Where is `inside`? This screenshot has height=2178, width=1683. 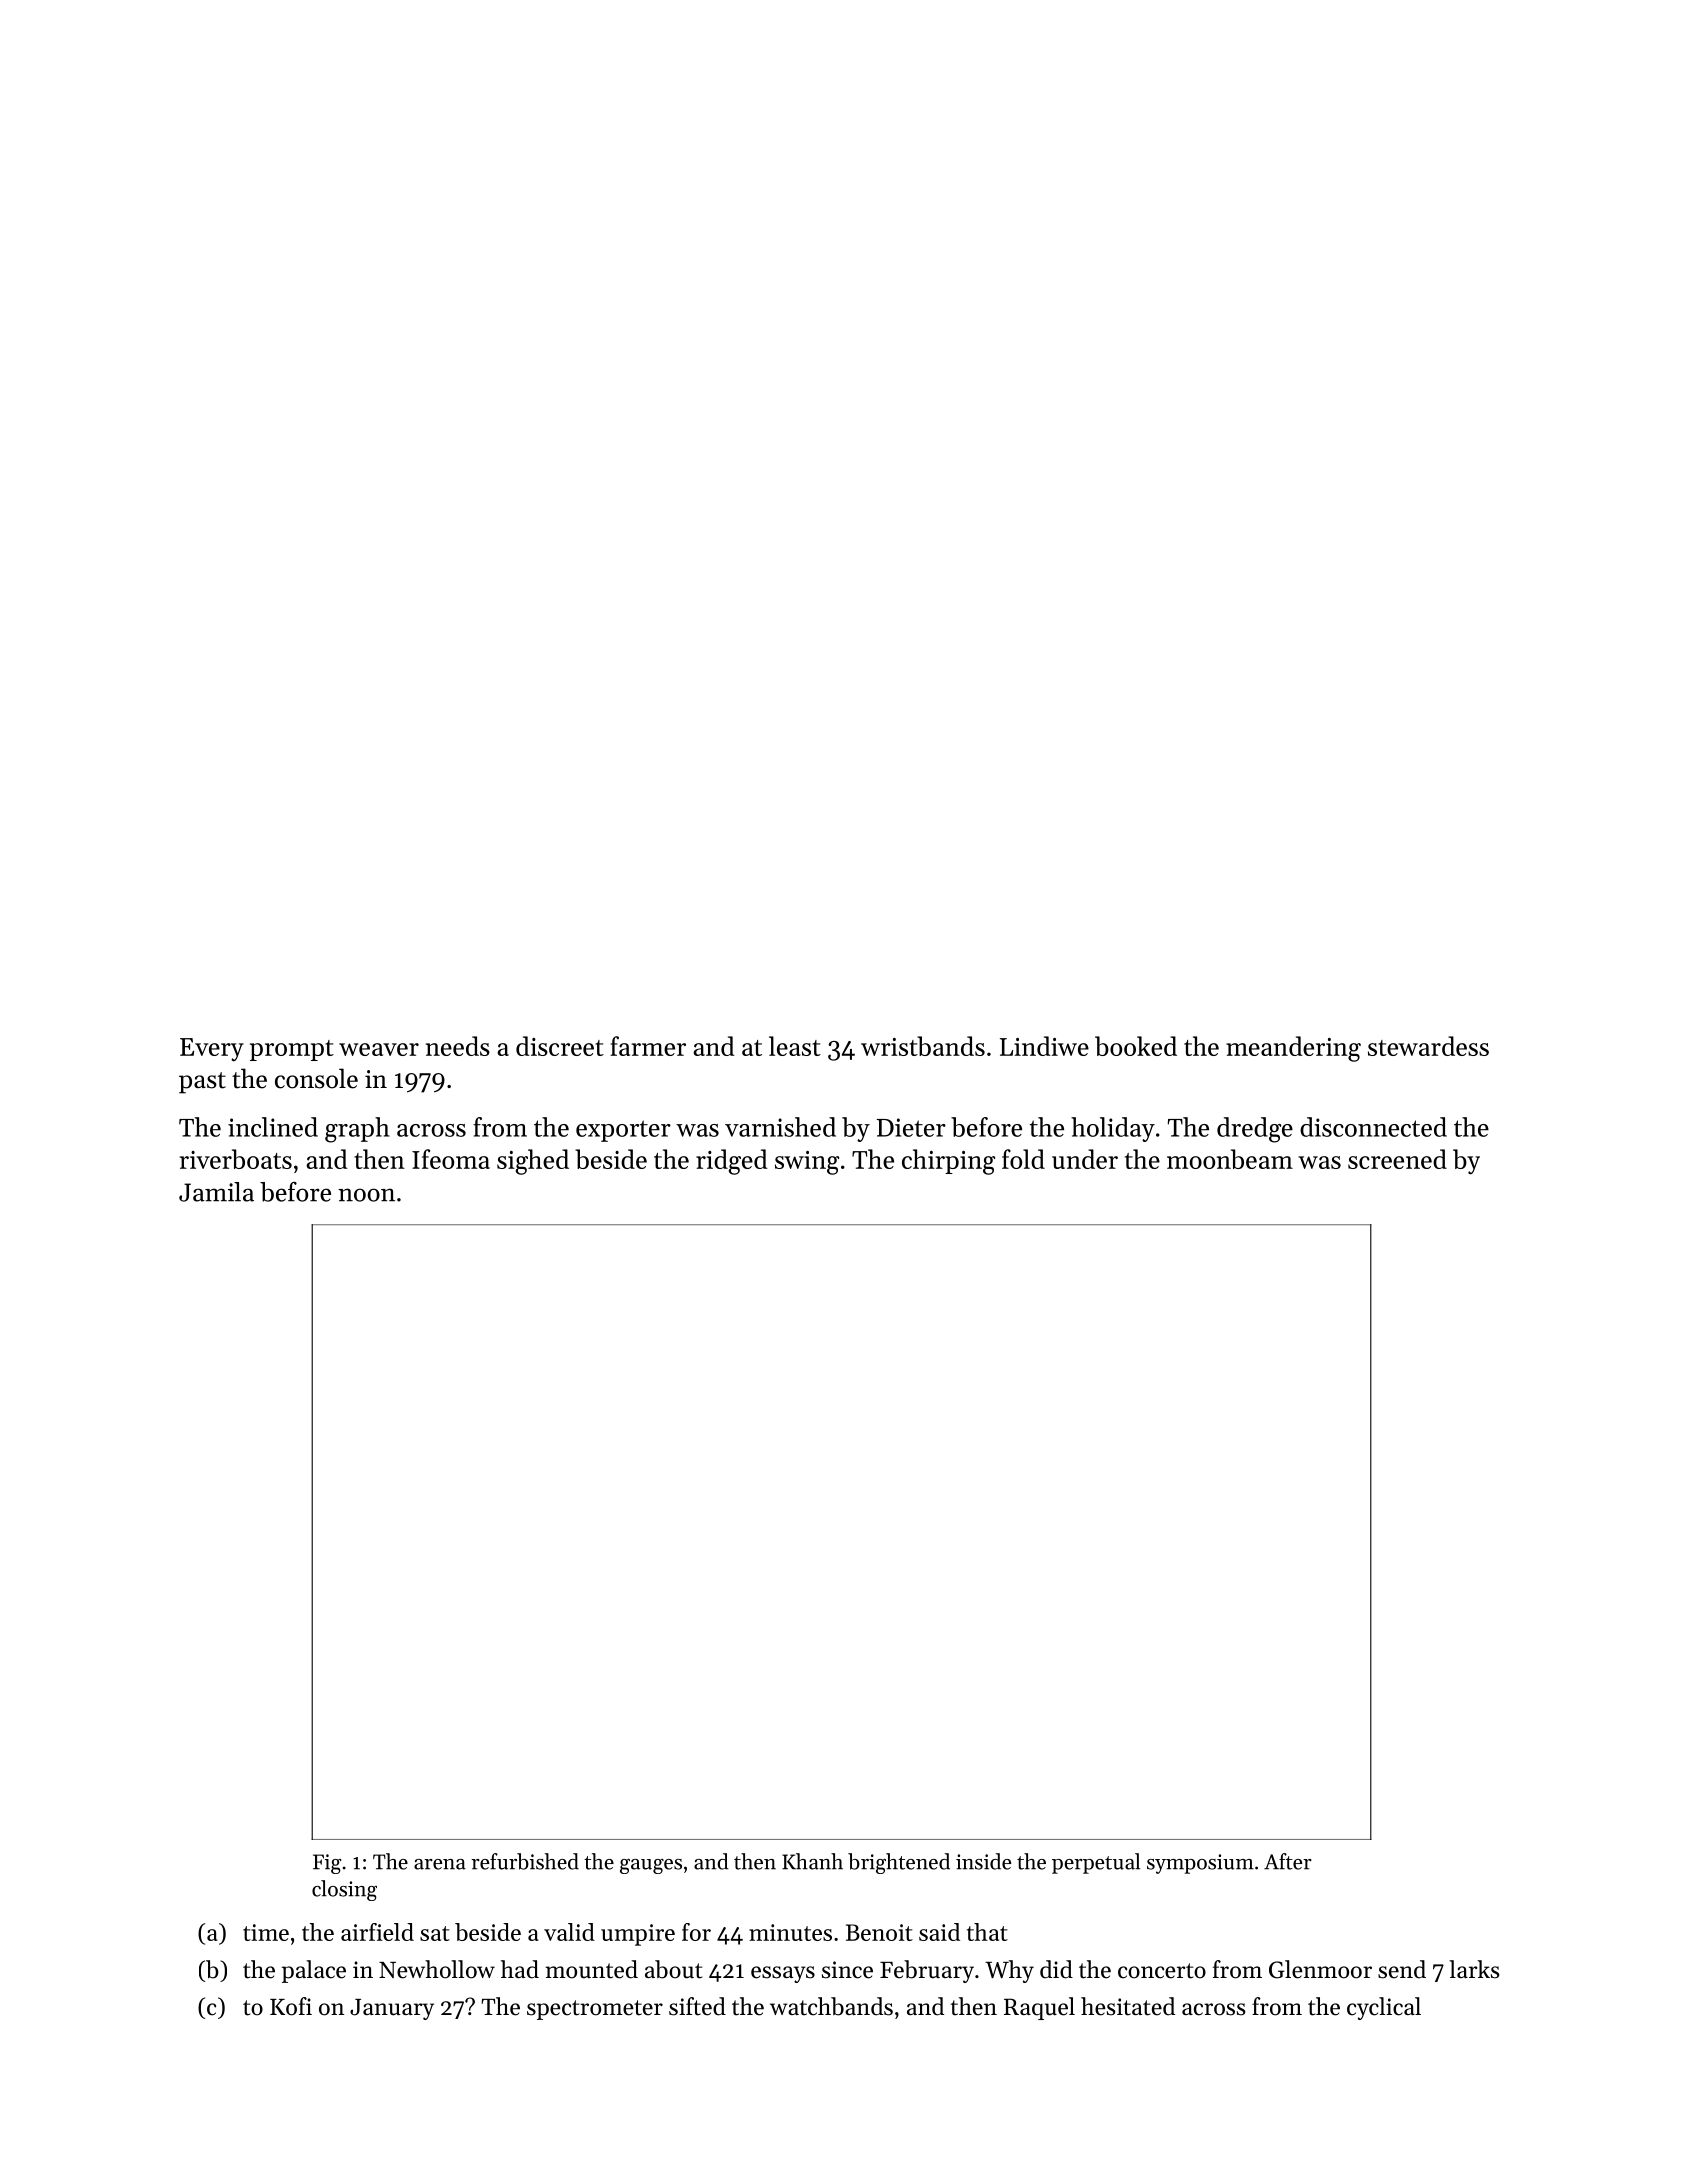
inside is located at coordinates (983, 1861).
